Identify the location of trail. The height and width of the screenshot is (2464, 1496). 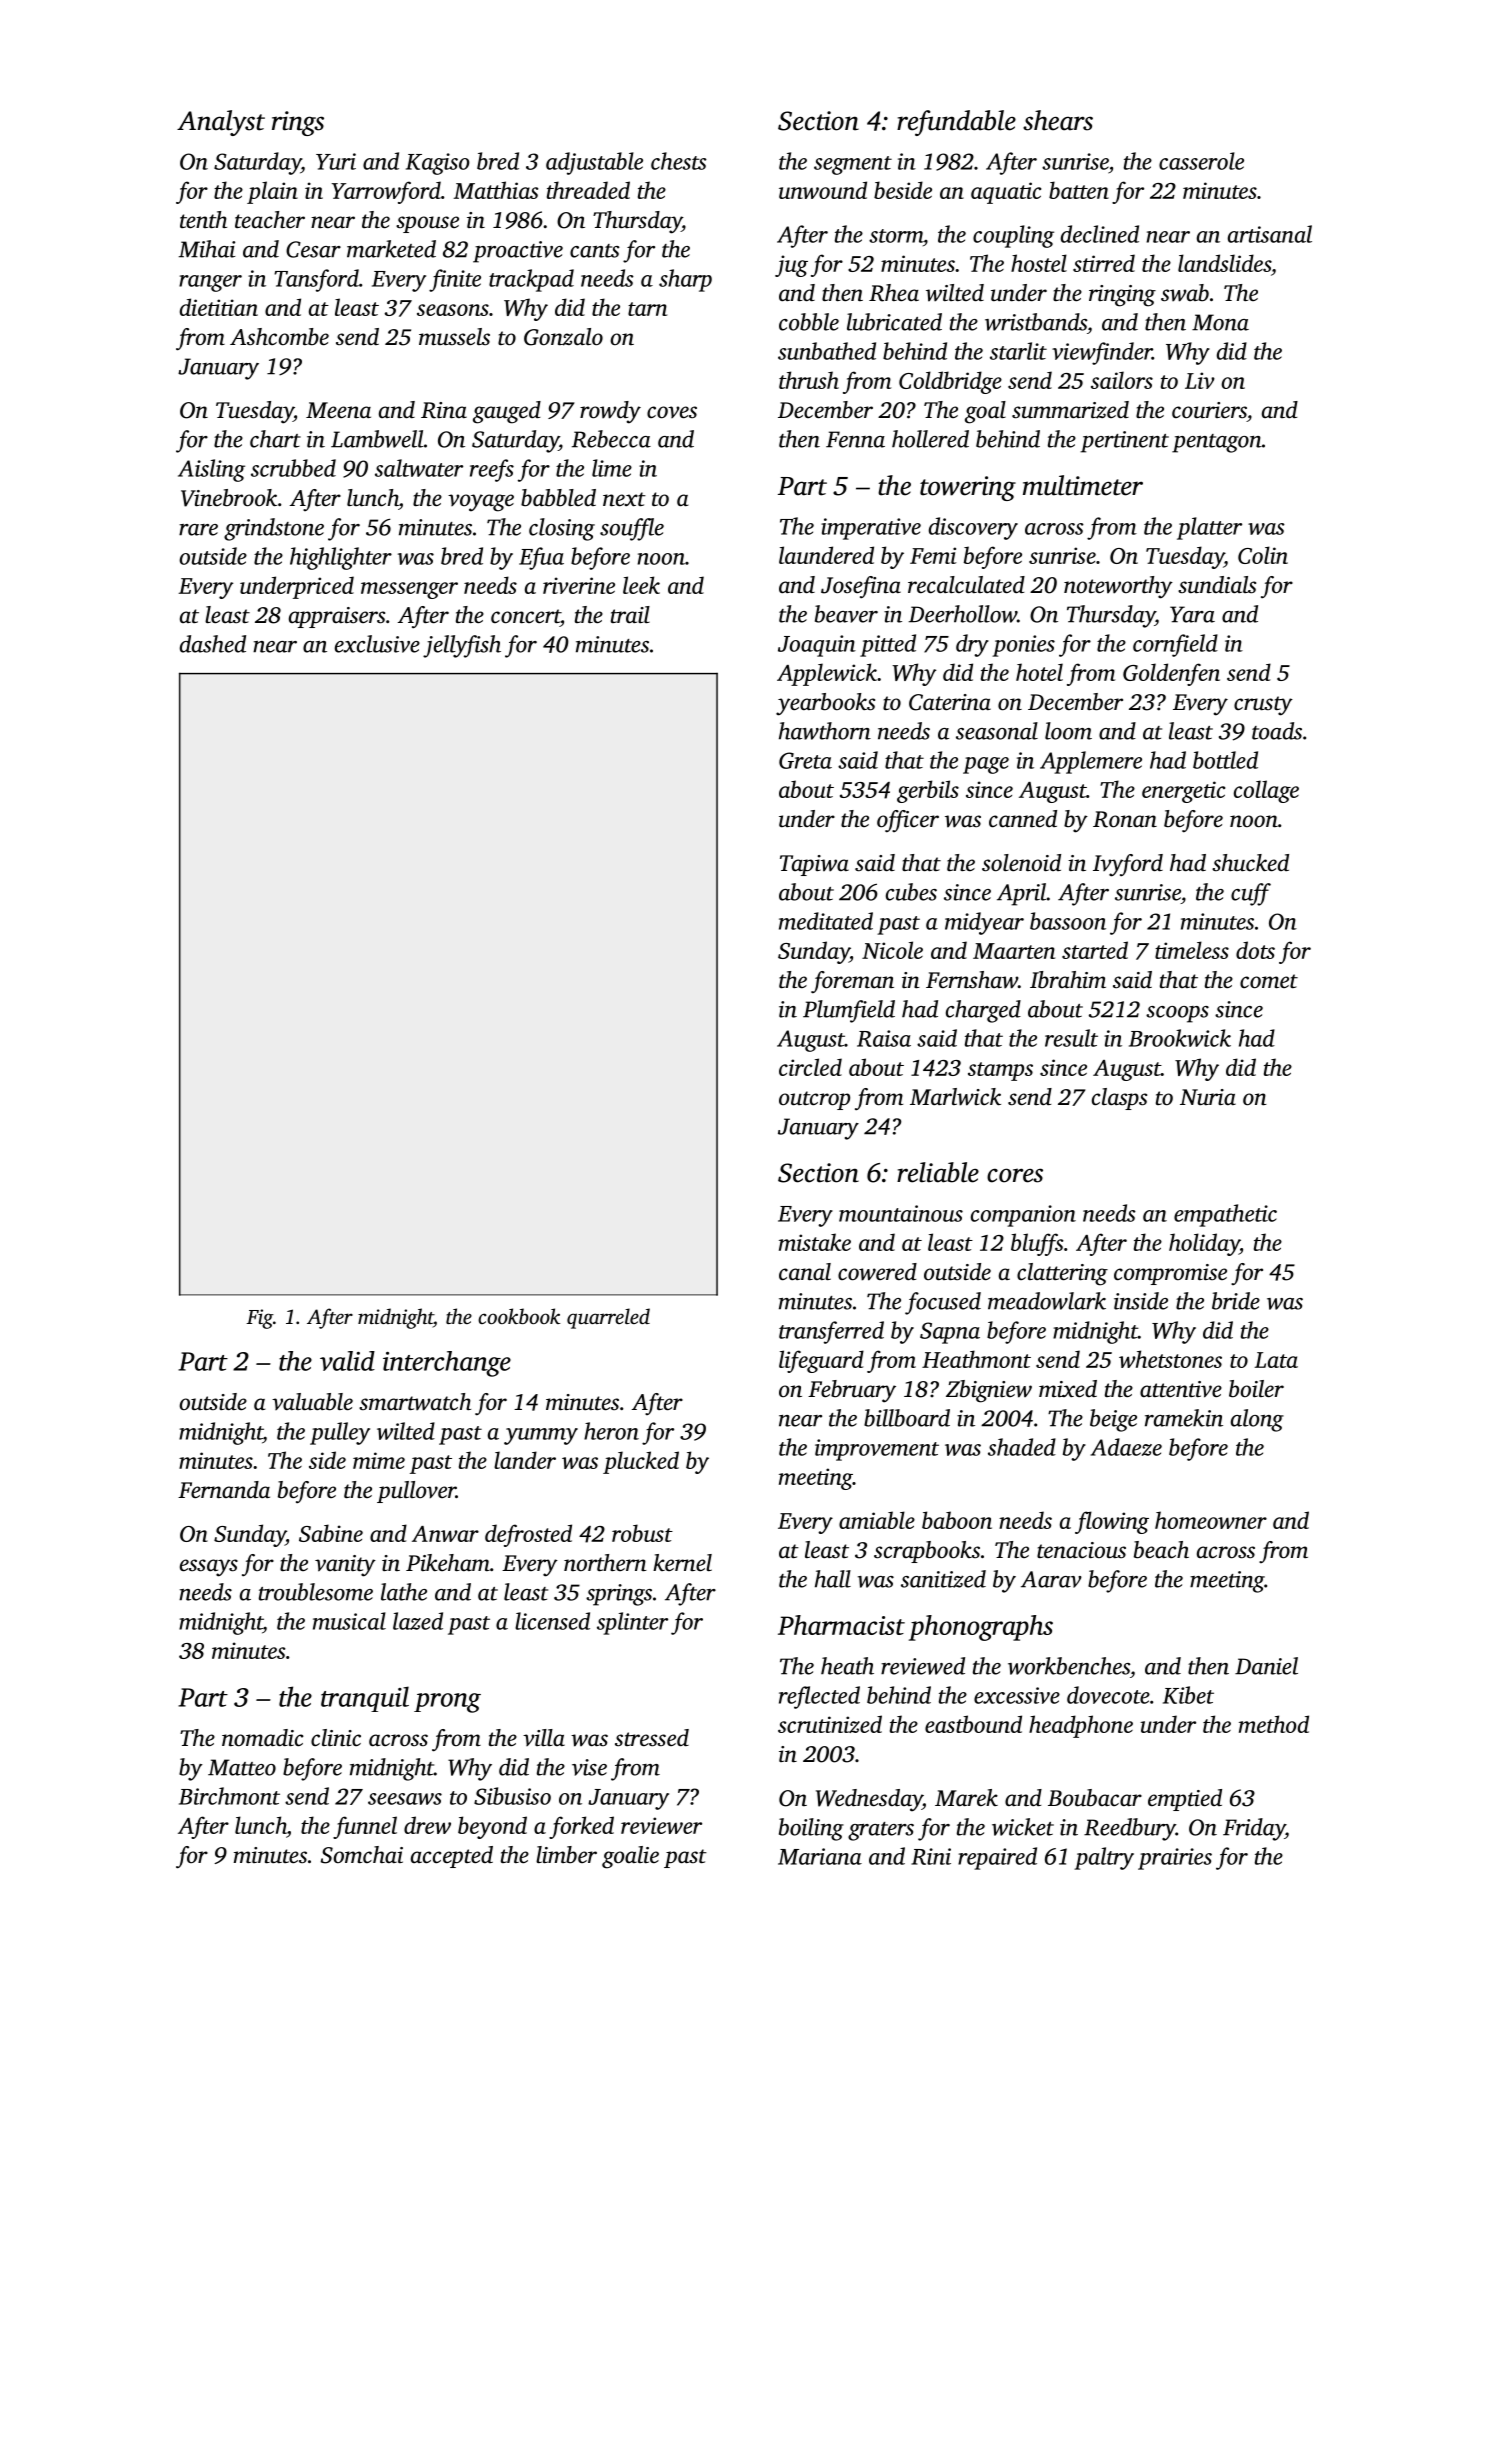
(630, 614).
